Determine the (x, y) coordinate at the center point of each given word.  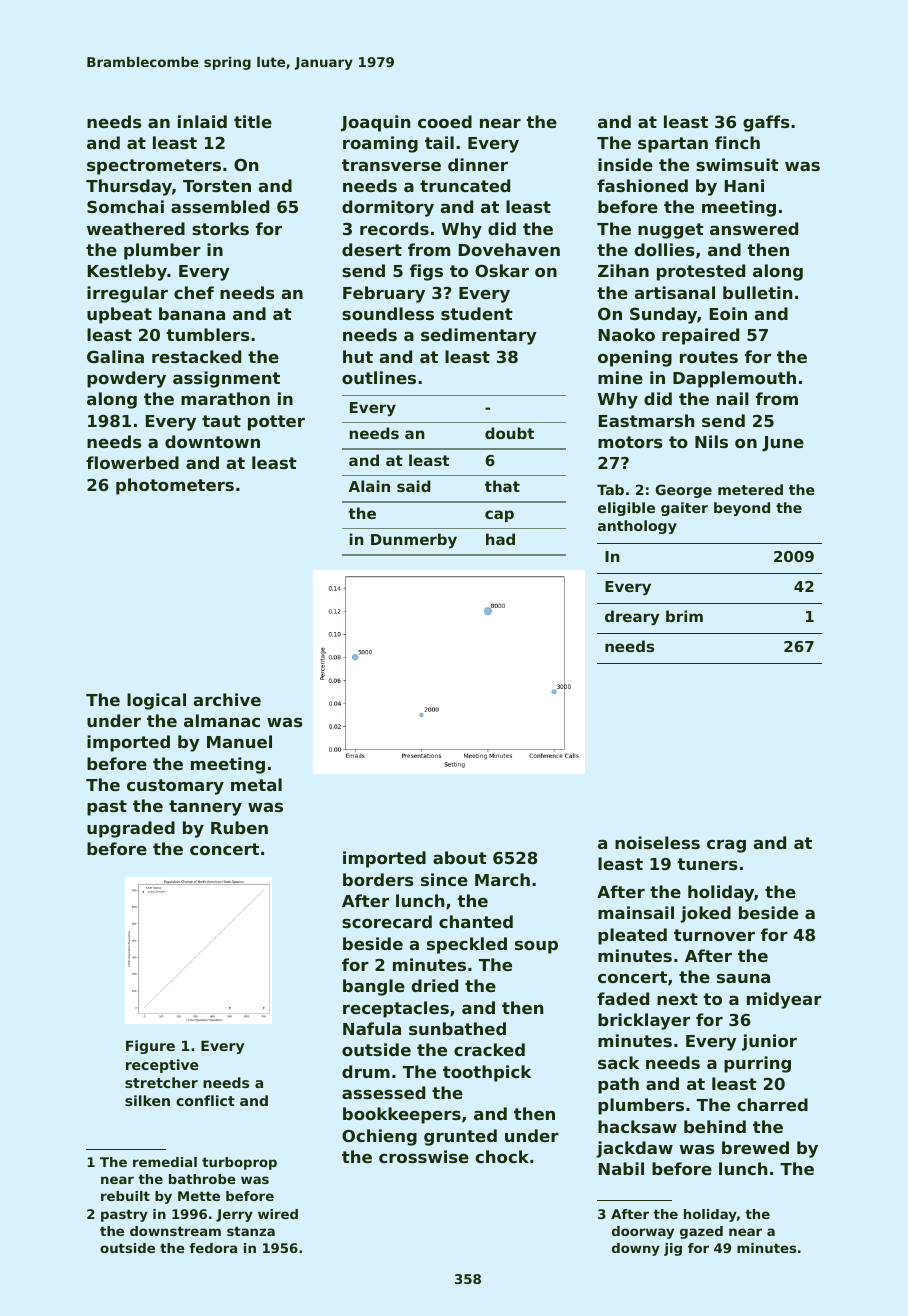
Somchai (125, 206)
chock (502, 1156)
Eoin (728, 313)
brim (684, 616)
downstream (175, 1231)
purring (757, 1064)
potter (276, 423)
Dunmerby (414, 541)
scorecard (387, 921)
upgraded (131, 829)
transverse (391, 165)
